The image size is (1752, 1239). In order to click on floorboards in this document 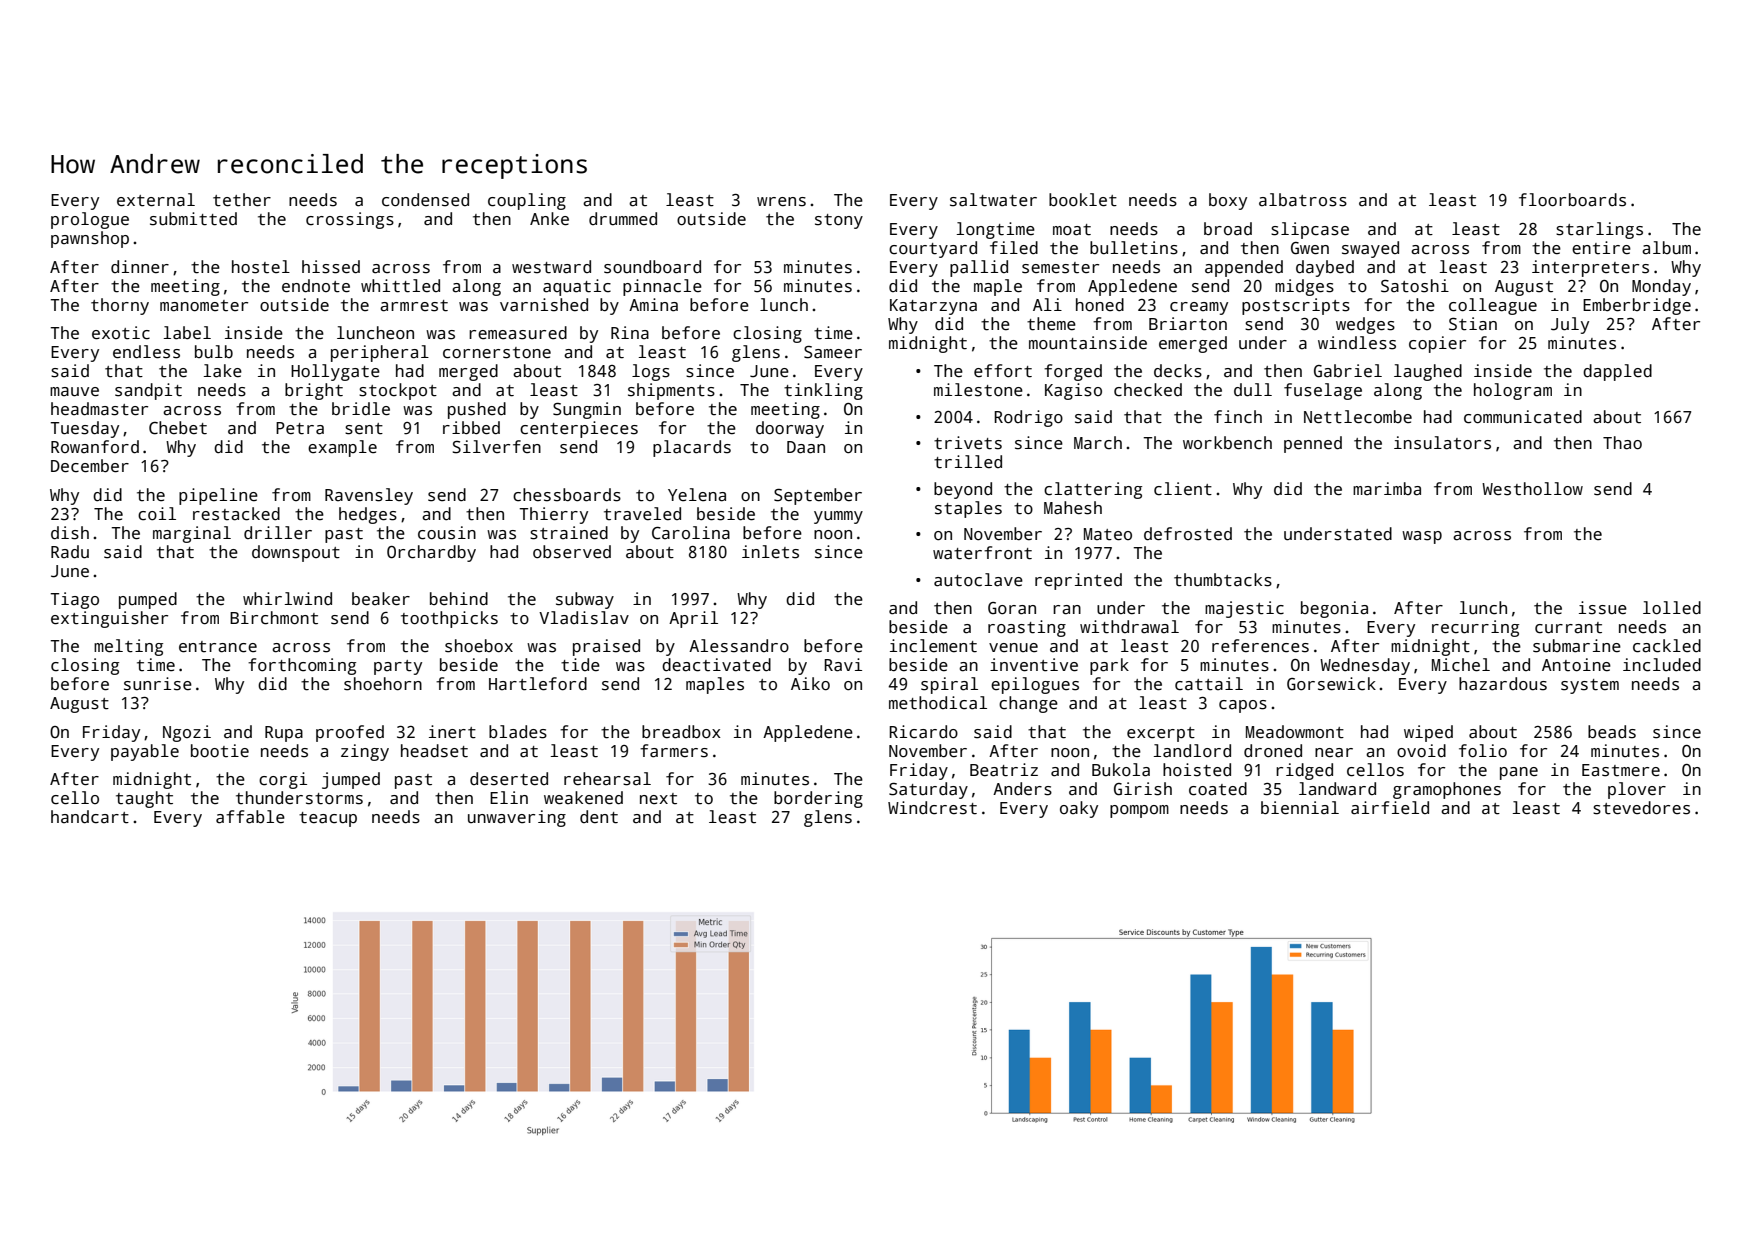, I will do `click(1572, 200)`.
